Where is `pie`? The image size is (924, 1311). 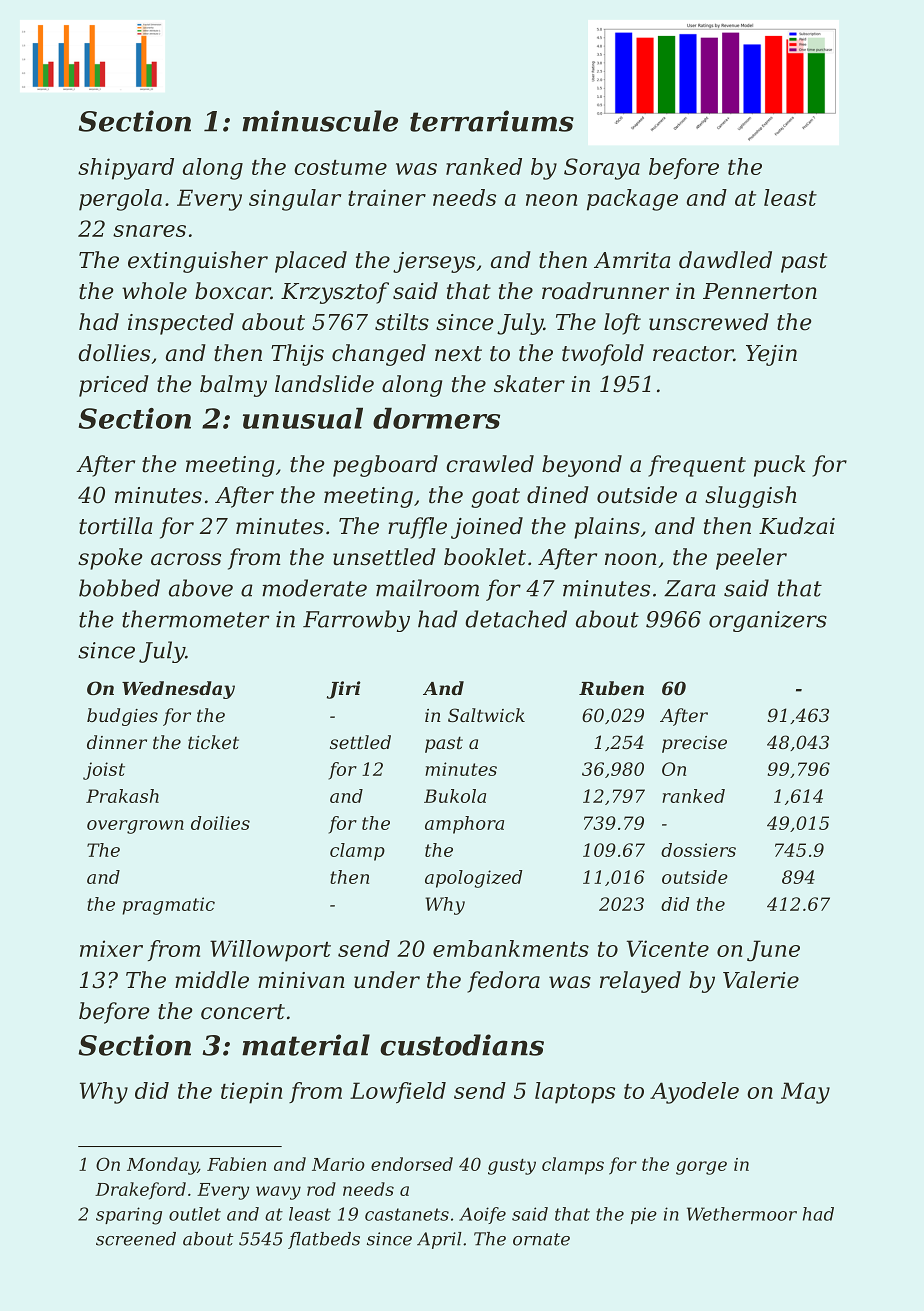
pie is located at coordinates (644, 1215).
